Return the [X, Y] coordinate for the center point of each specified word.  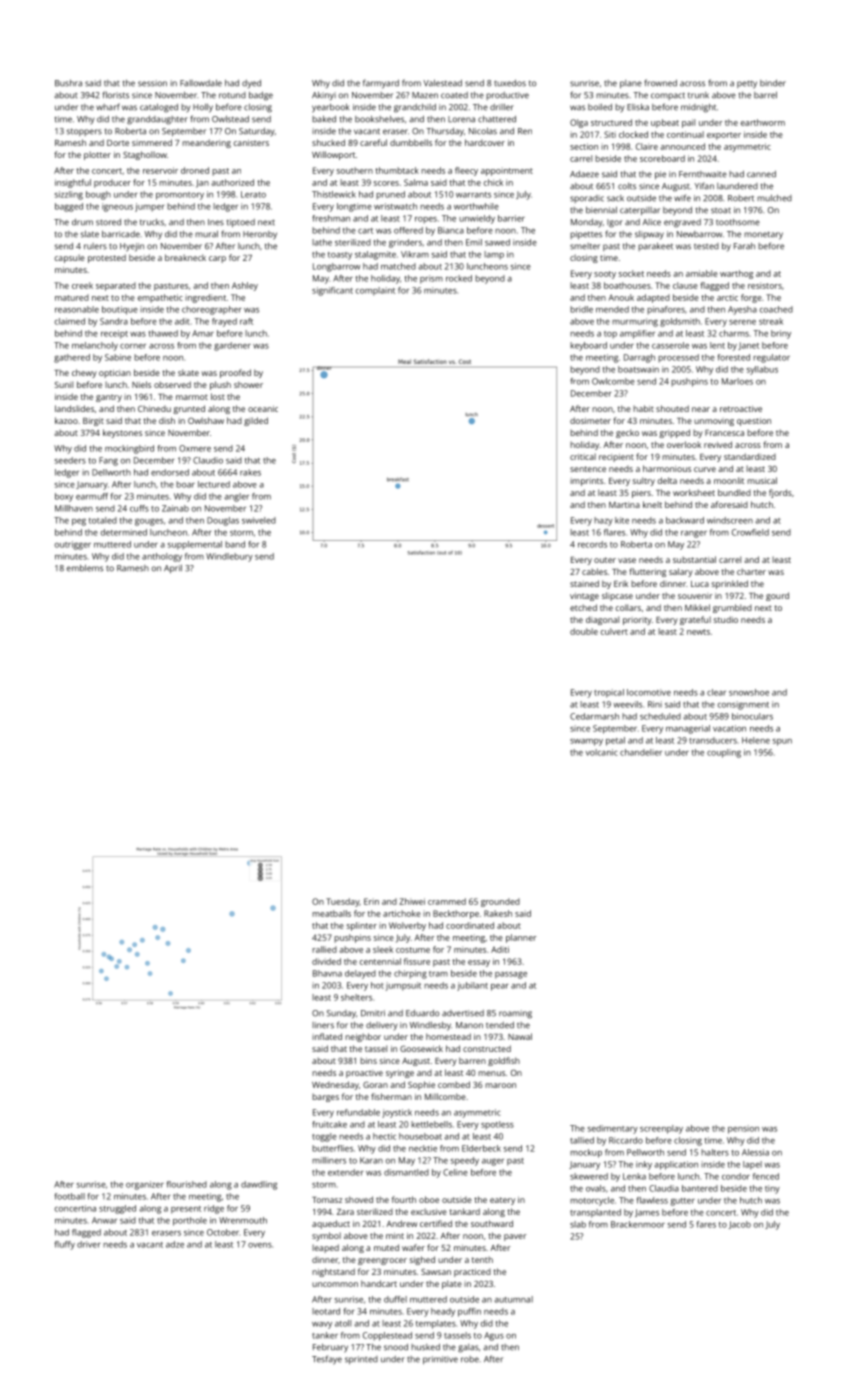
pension [743, 1129]
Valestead [442, 83]
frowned [660, 83]
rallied [324, 949]
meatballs [331, 913]
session [152, 83]
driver [89, 1244]
